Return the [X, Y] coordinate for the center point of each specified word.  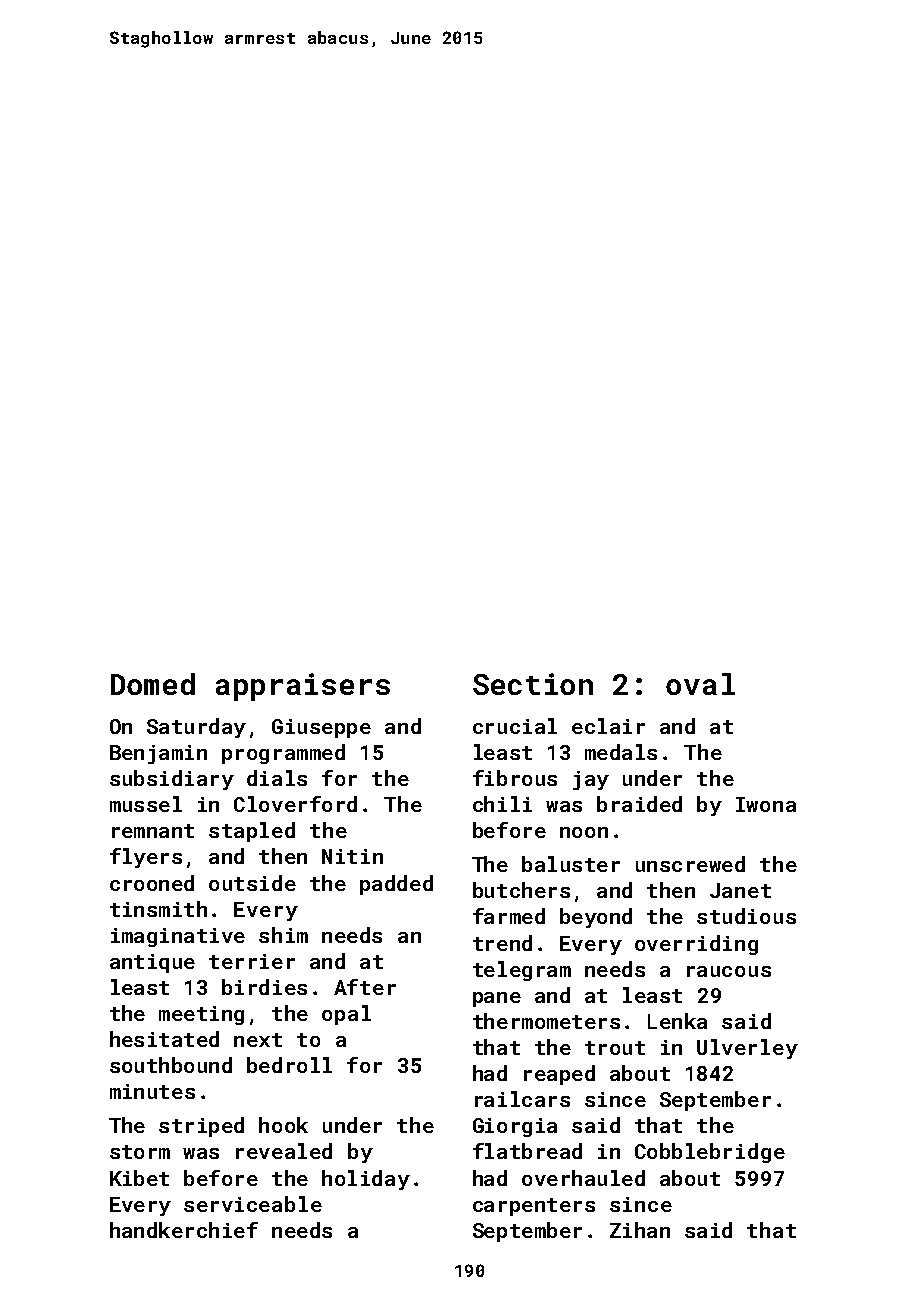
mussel [146, 804]
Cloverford [295, 804]
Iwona [766, 804]
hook [283, 1125]
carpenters [534, 1207]
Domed [153, 684]
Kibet [139, 1178]
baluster [571, 864]
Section [533, 684]
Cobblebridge [710, 1153]
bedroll [289, 1065]
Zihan [640, 1230]
